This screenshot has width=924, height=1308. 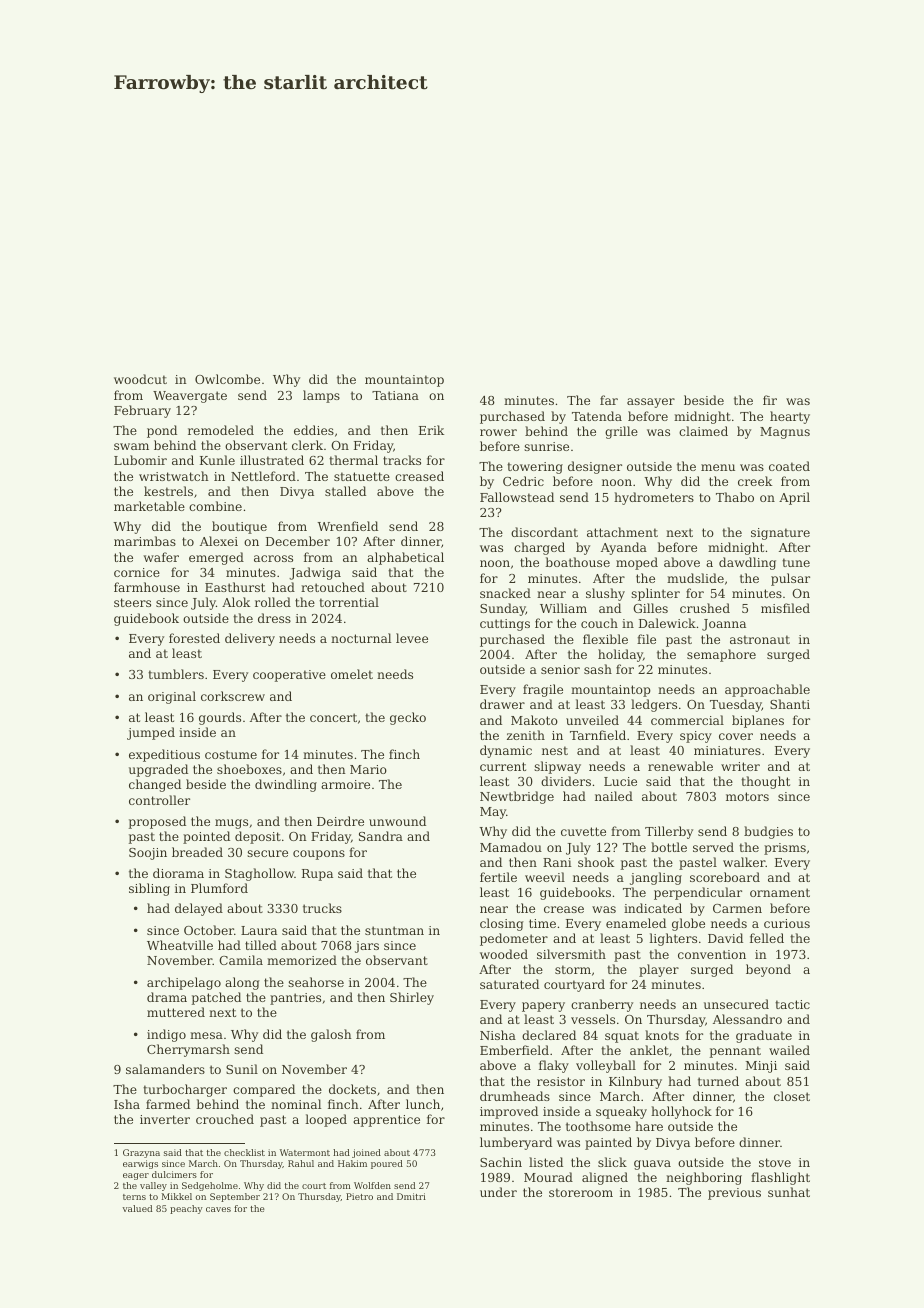 What do you see at coordinates (394, 930) in the screenshot?
I see `stuntman` at bounding box center [394, 930].
